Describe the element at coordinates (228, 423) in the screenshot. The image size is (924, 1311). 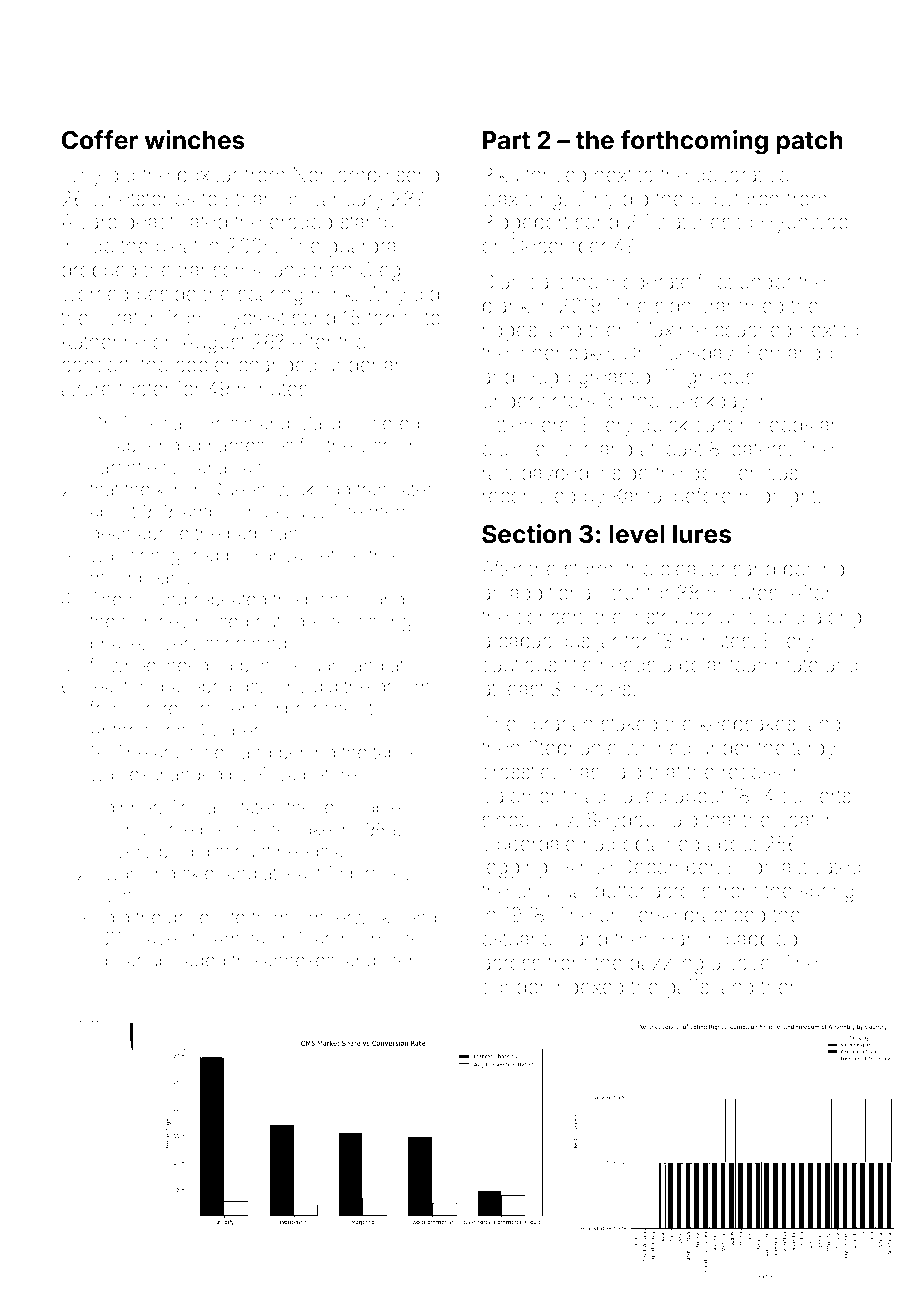
I see `Roisin` at that location.
